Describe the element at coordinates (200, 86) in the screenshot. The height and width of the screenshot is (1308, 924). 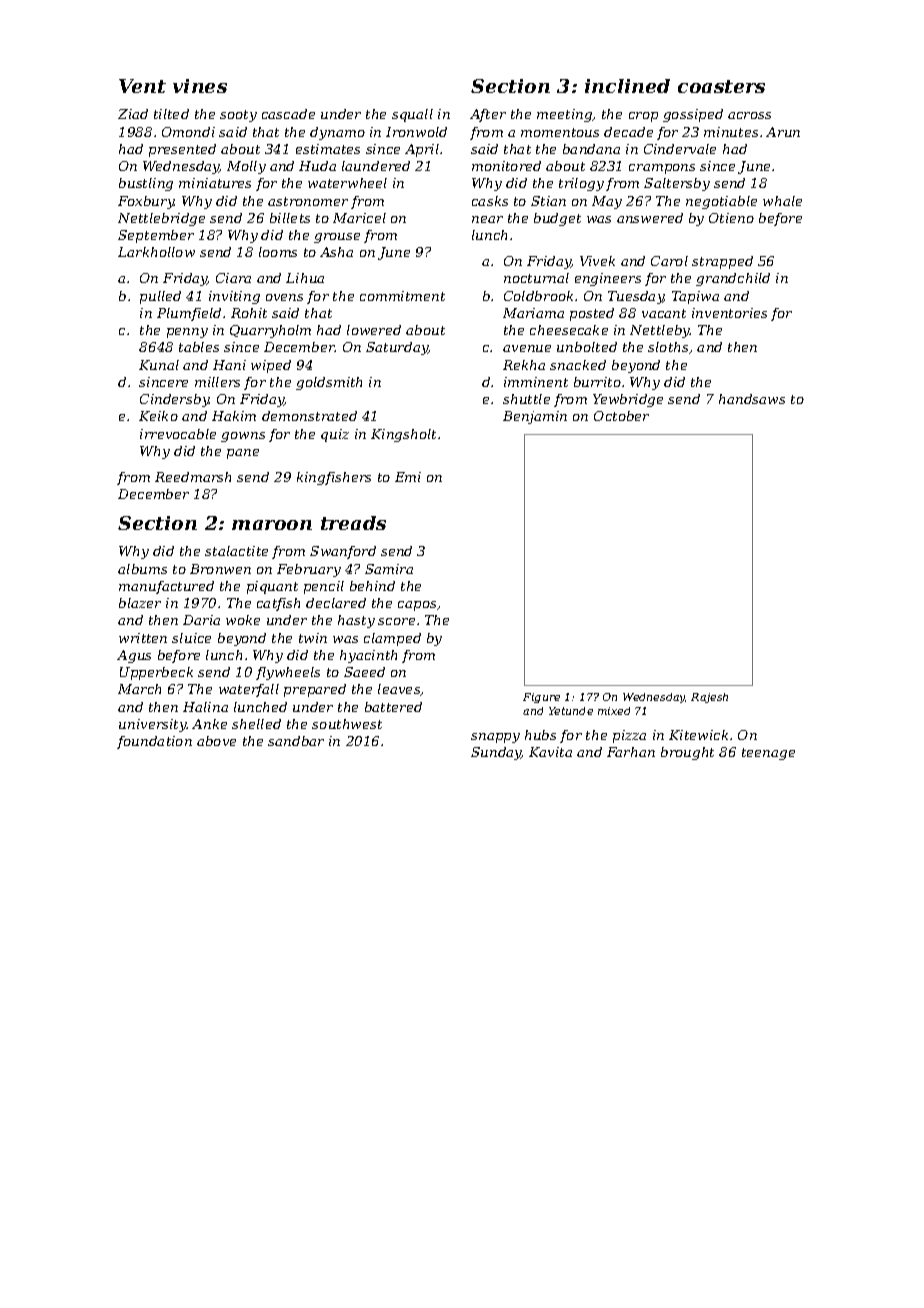
I see `vines` at that location.
